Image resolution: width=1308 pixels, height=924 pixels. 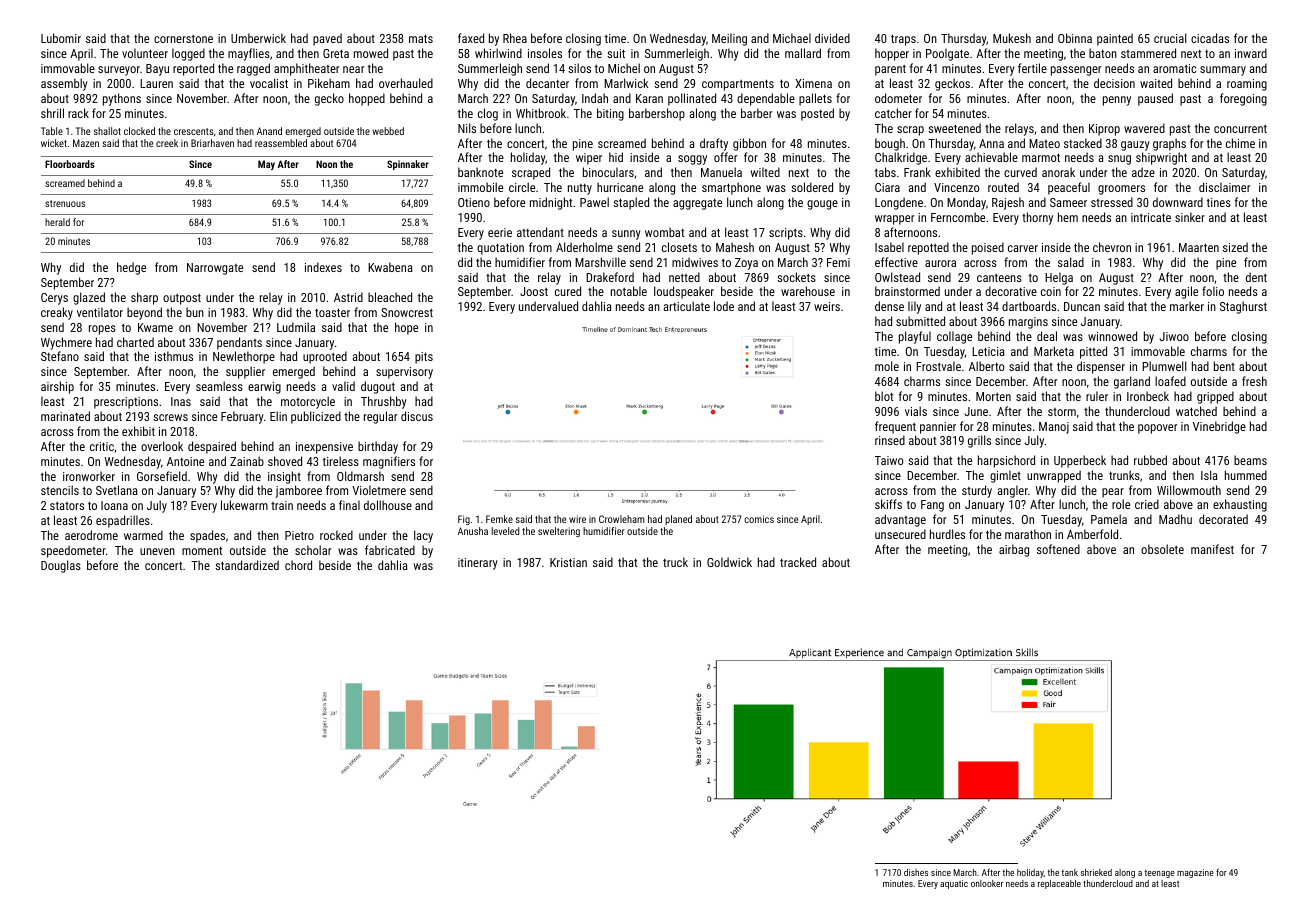 I want to click on winnowed, so click(x=1112, y=336).
